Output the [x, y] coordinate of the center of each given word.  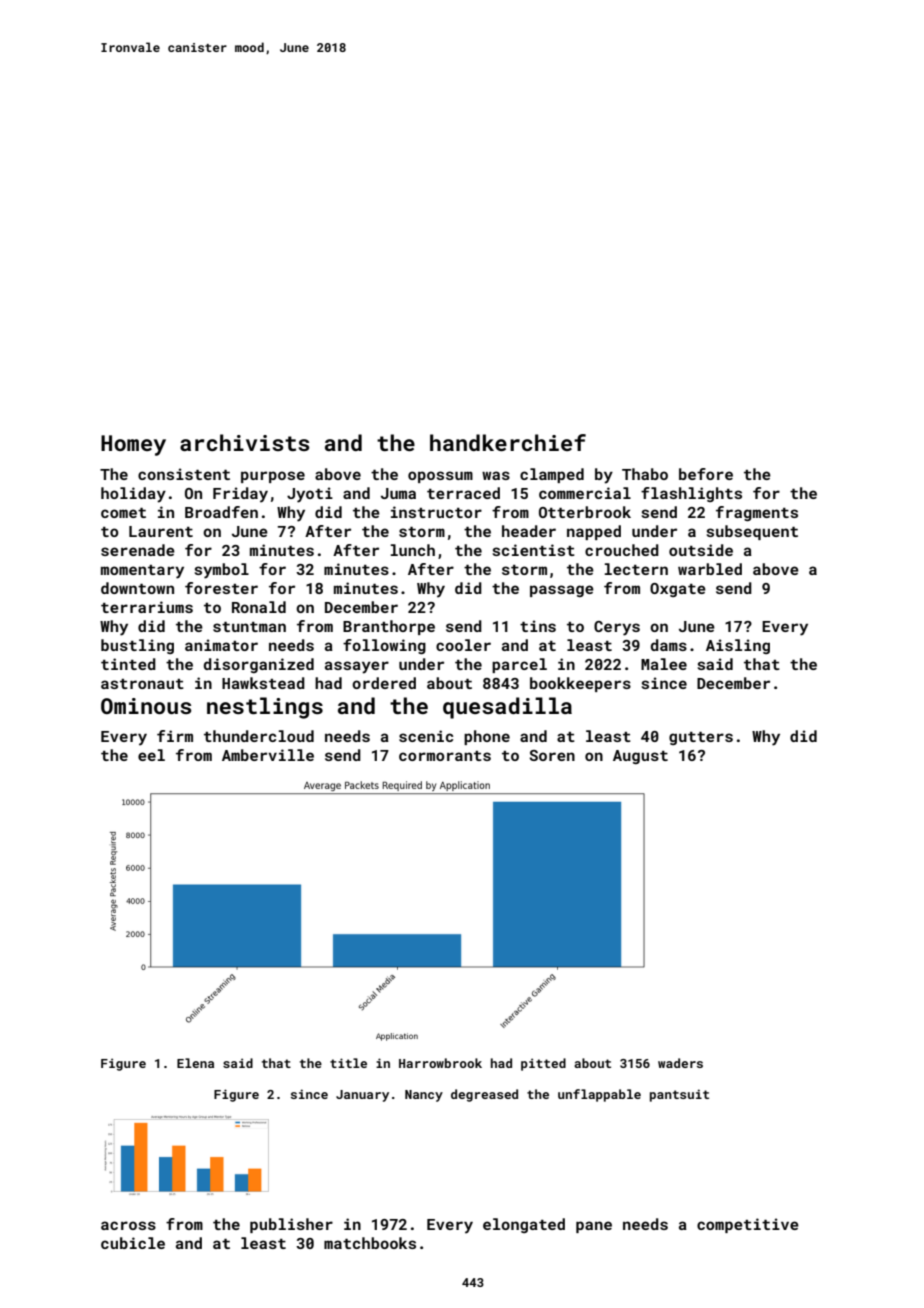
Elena [195, 1063]
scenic [426, 736]
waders [680, 1063]
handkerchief [508, 442]
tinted [128, 664]
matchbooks [370, 1243]
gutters [701, 738]
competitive [748, 1225]
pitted [543, 1064]
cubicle [133, 1243]
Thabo [645, 474]
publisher [291, 1225]
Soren [552, 755]
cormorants [445, 756]
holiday [133, 495]
